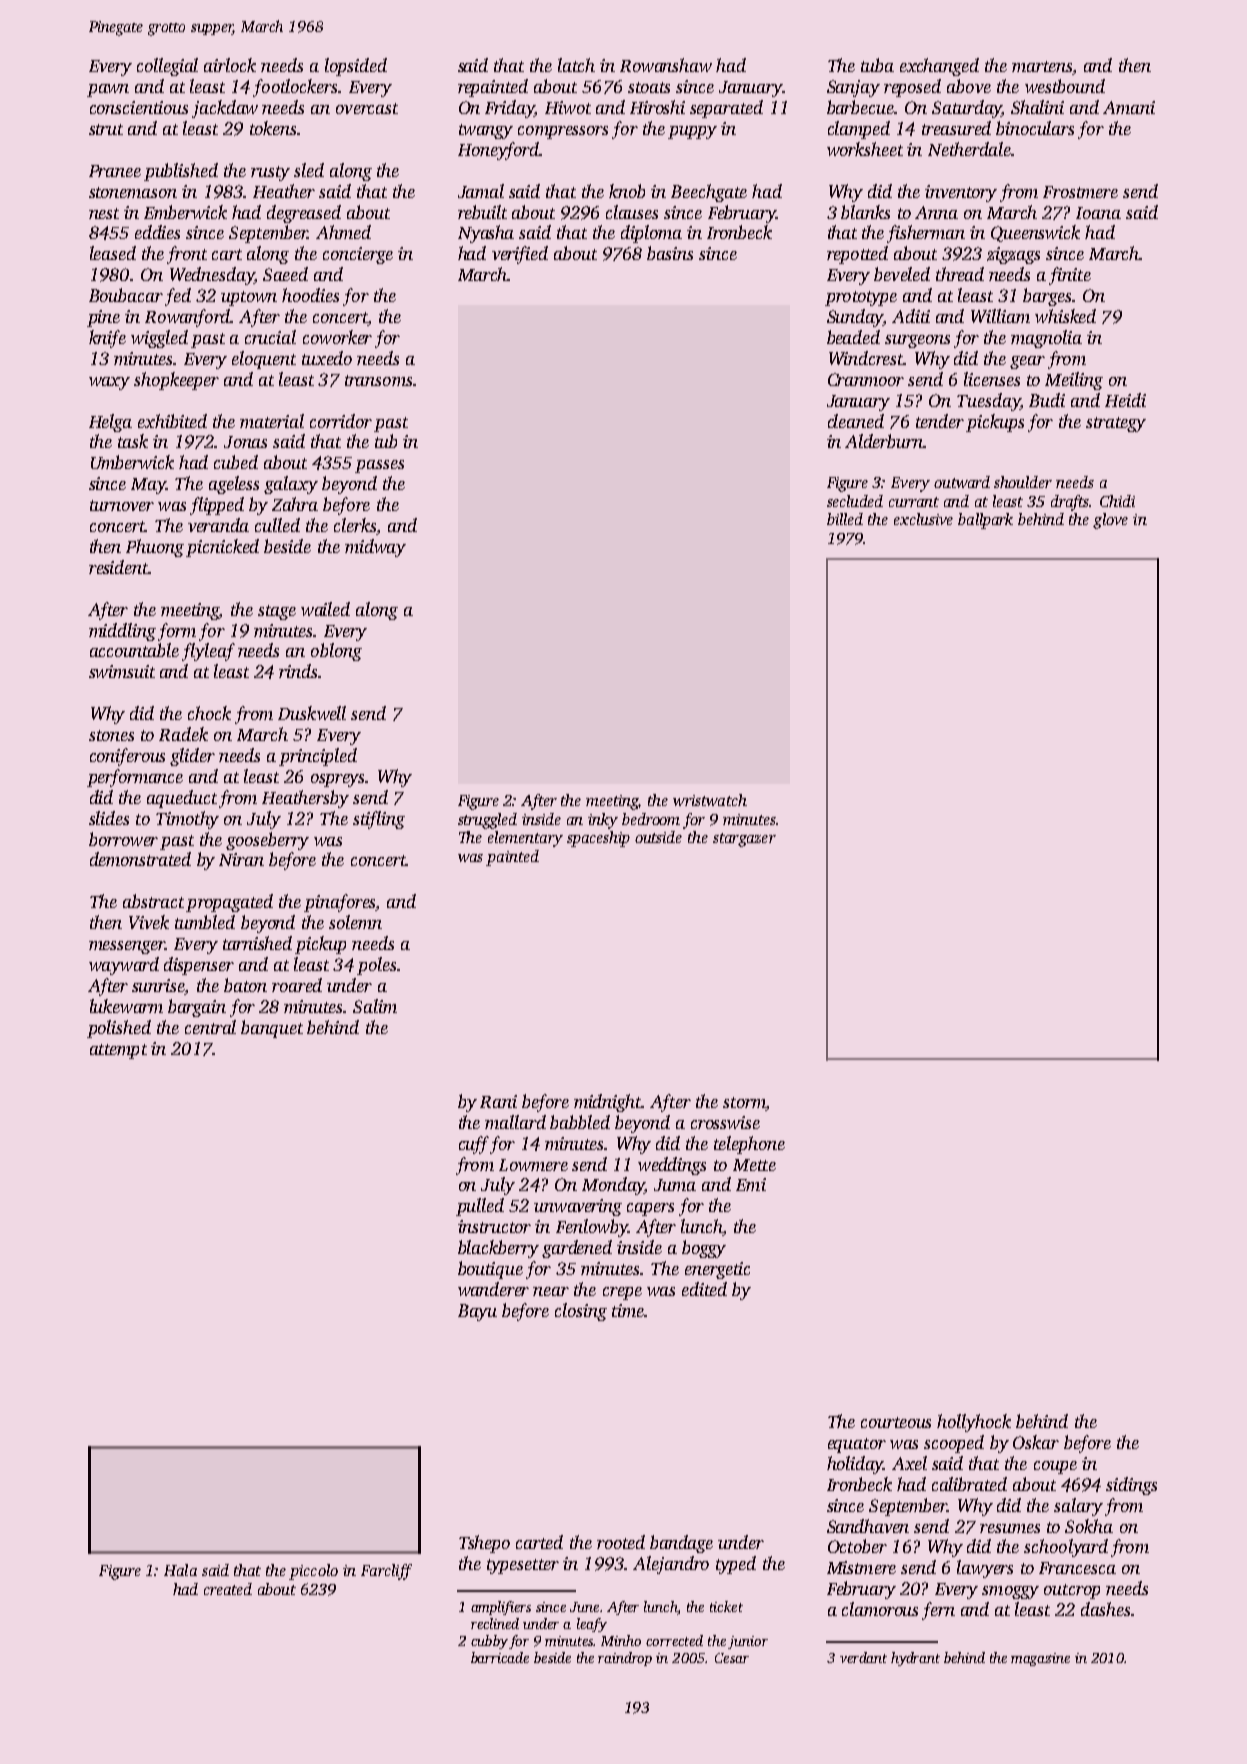 The height and width of the screenshot is (1764, 1247). What do you see at coordinates (209, 713) in the screenshot?
I see `chock` at bounding box center [209, 713].
